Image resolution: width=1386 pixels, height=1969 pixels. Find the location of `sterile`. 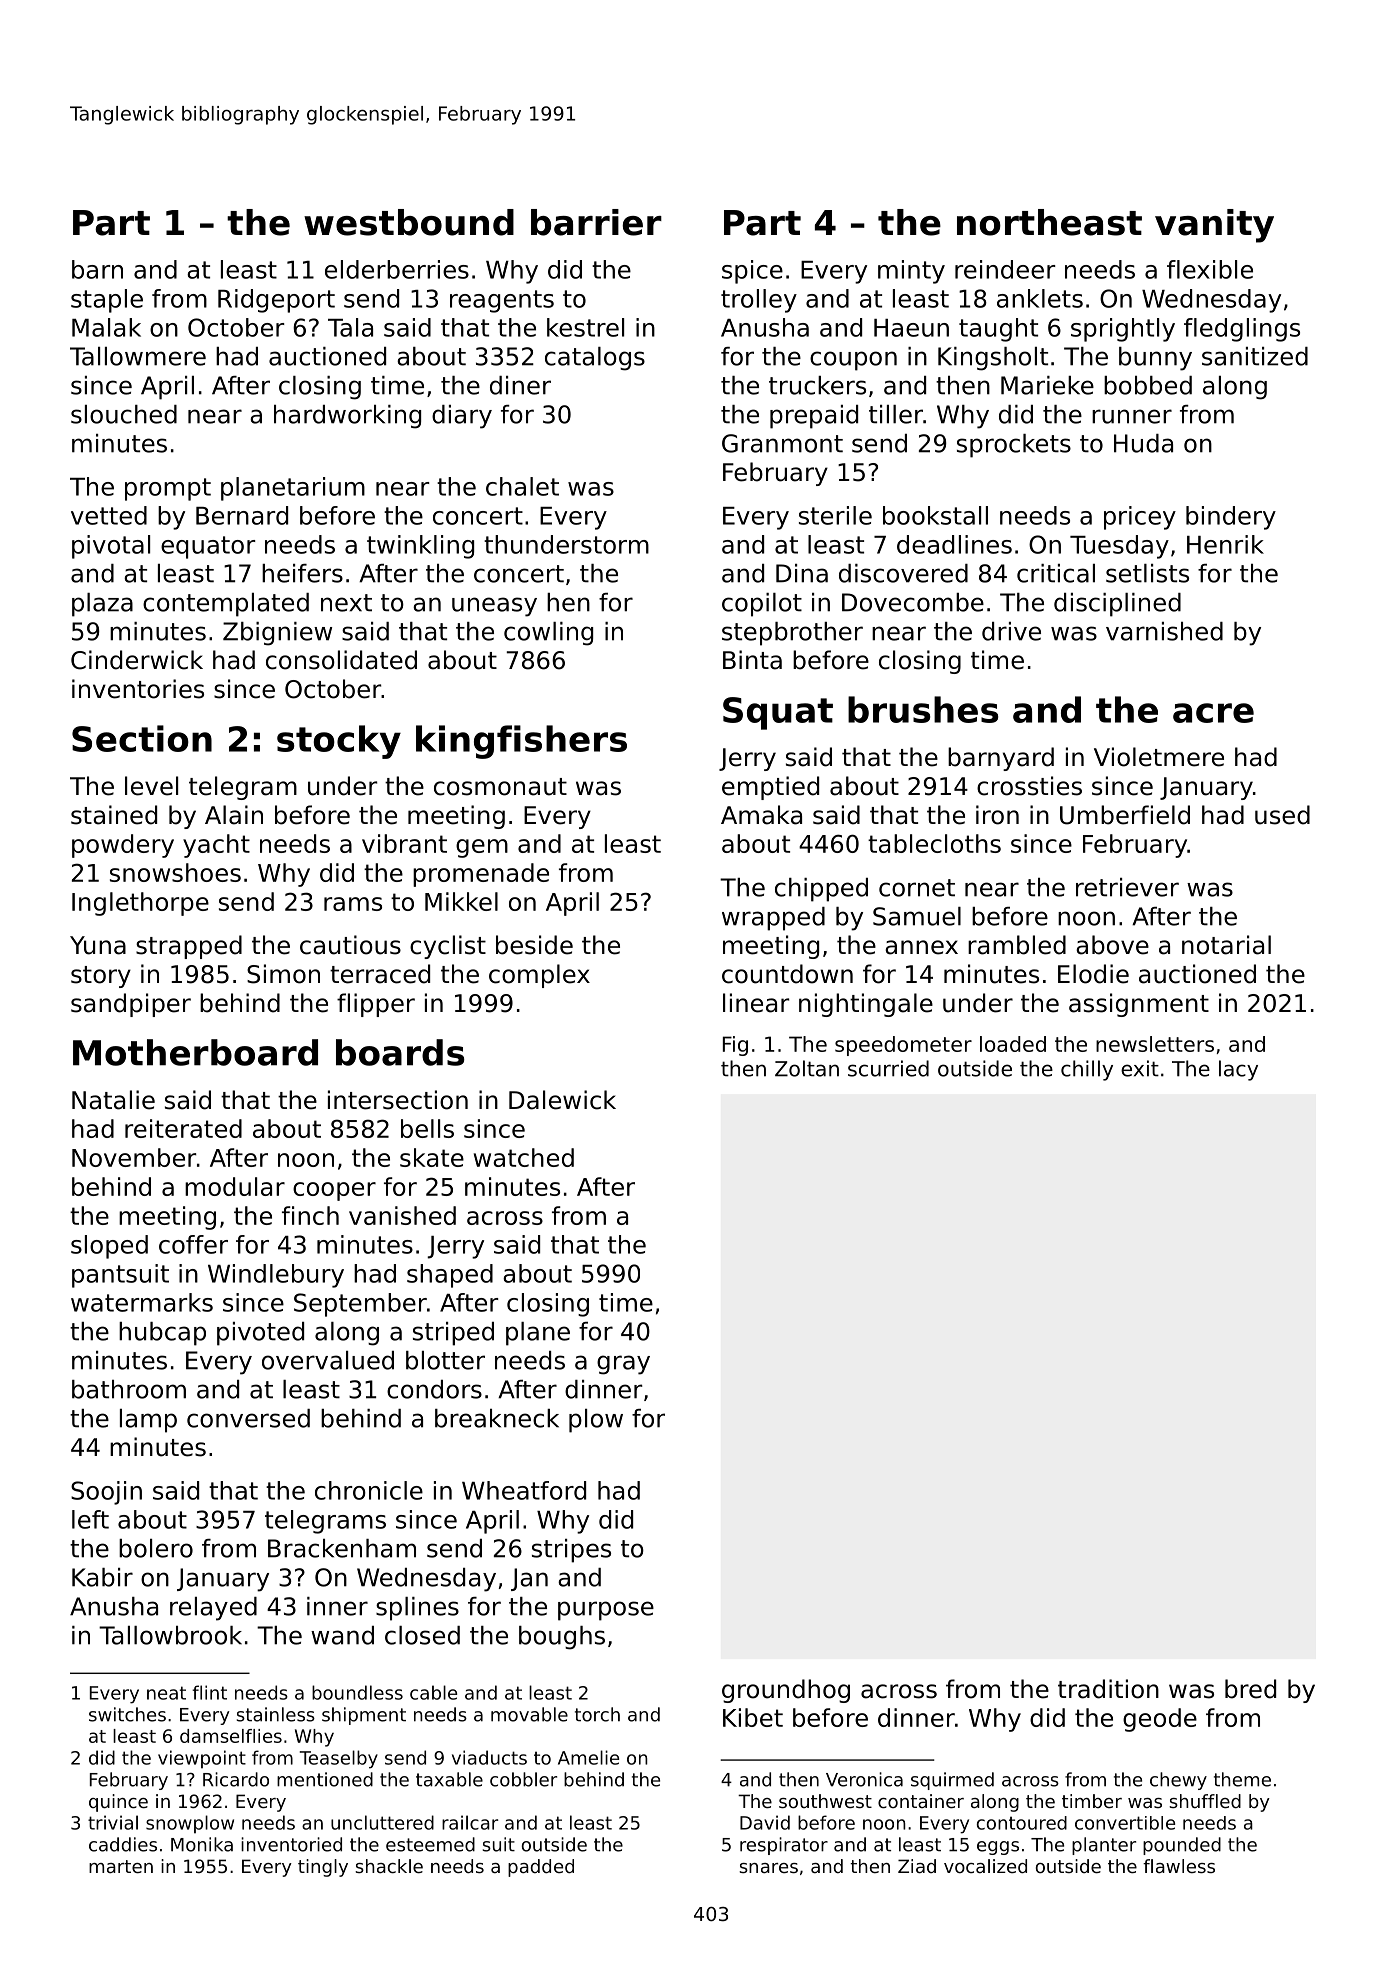

sterile is located at coordinates (835, 515).
